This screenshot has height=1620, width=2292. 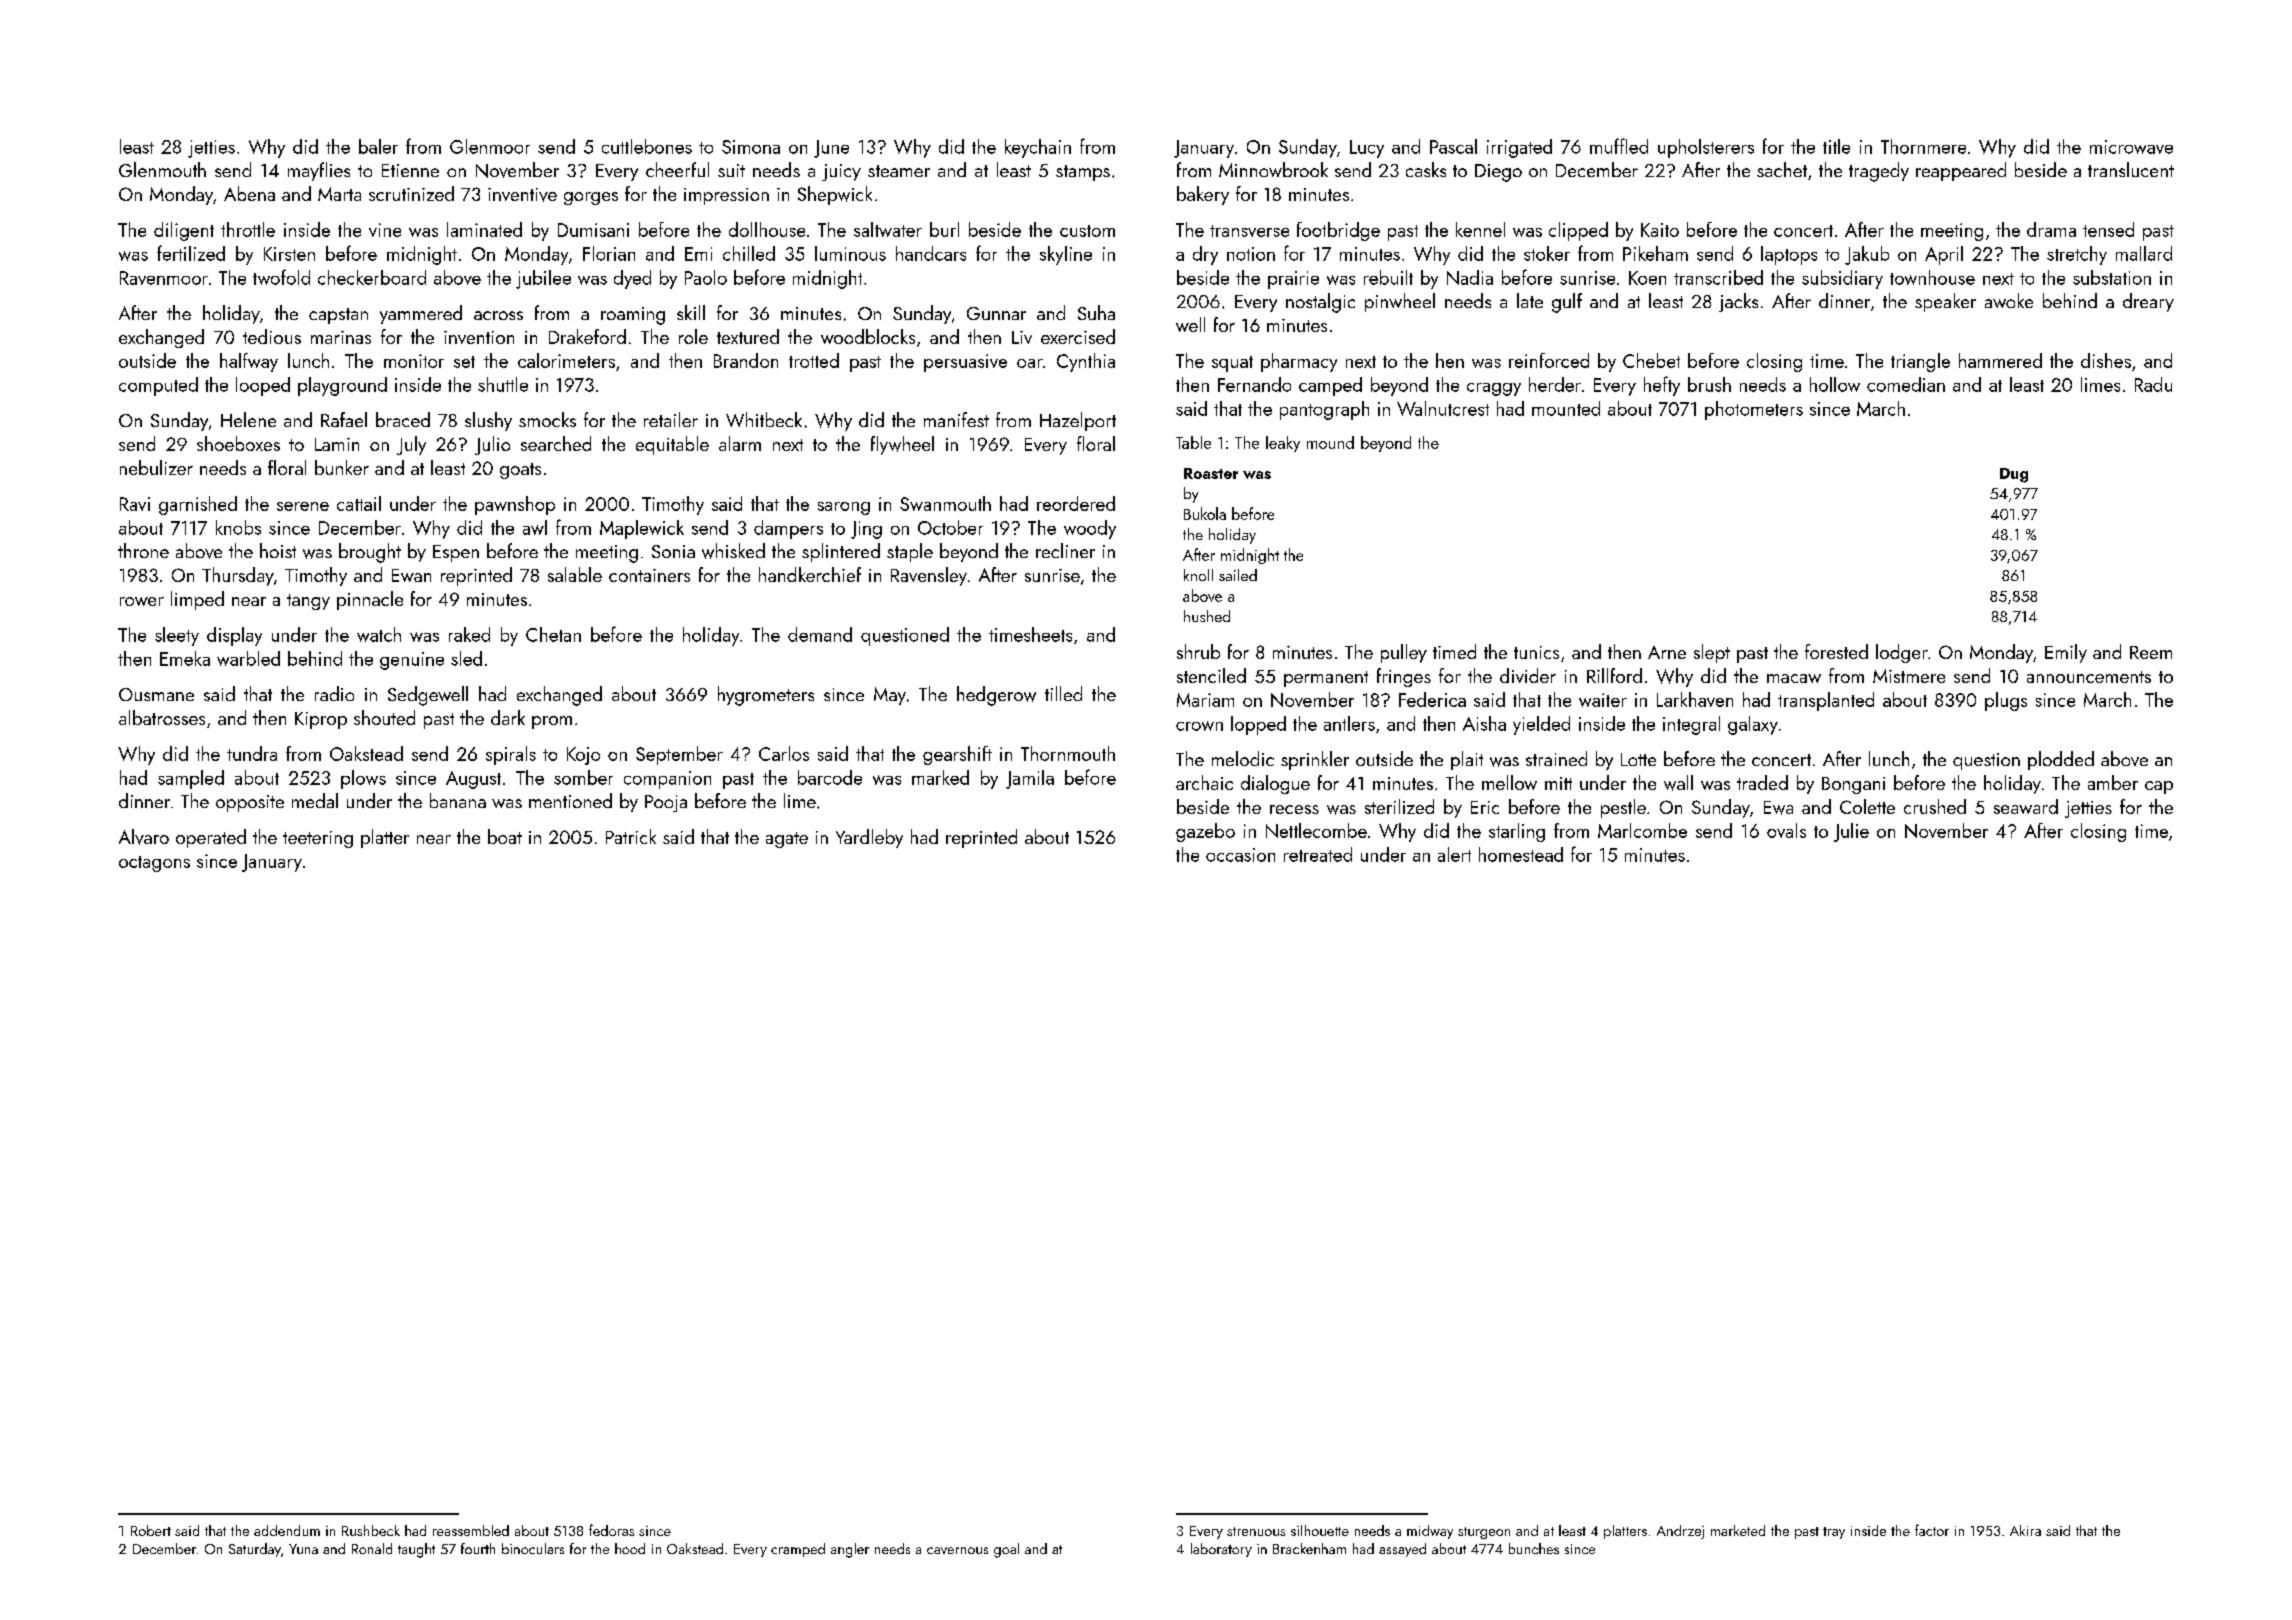 What do you see at coordinates (154, 864) in the screenshot?
I see `octagons` at bounding box center [154, 864].
